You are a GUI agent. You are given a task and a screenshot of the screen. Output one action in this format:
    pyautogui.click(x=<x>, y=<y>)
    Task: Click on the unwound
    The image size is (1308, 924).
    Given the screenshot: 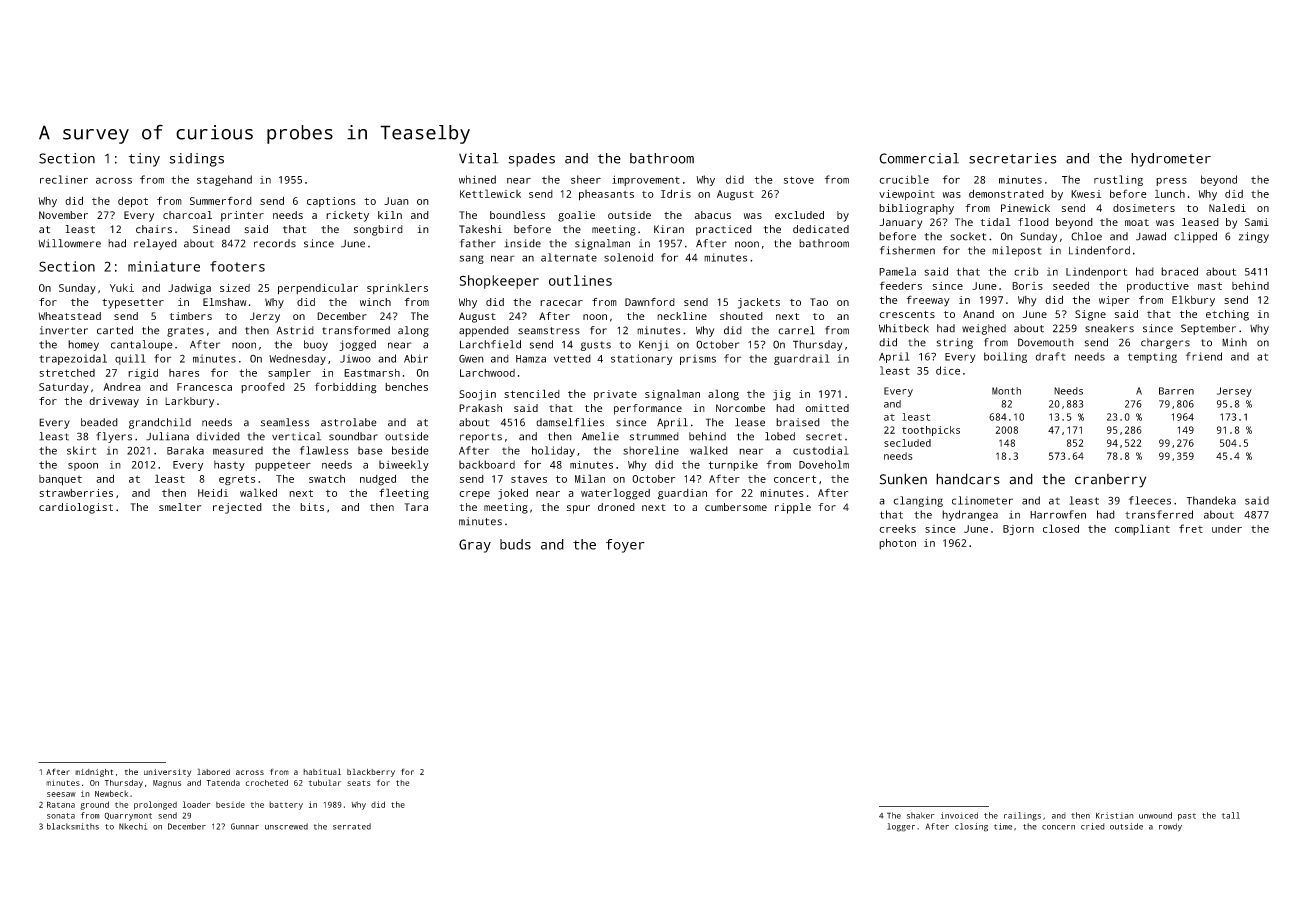 What is the action you would take?
    pyautogui.click(x=1155, y=815)
